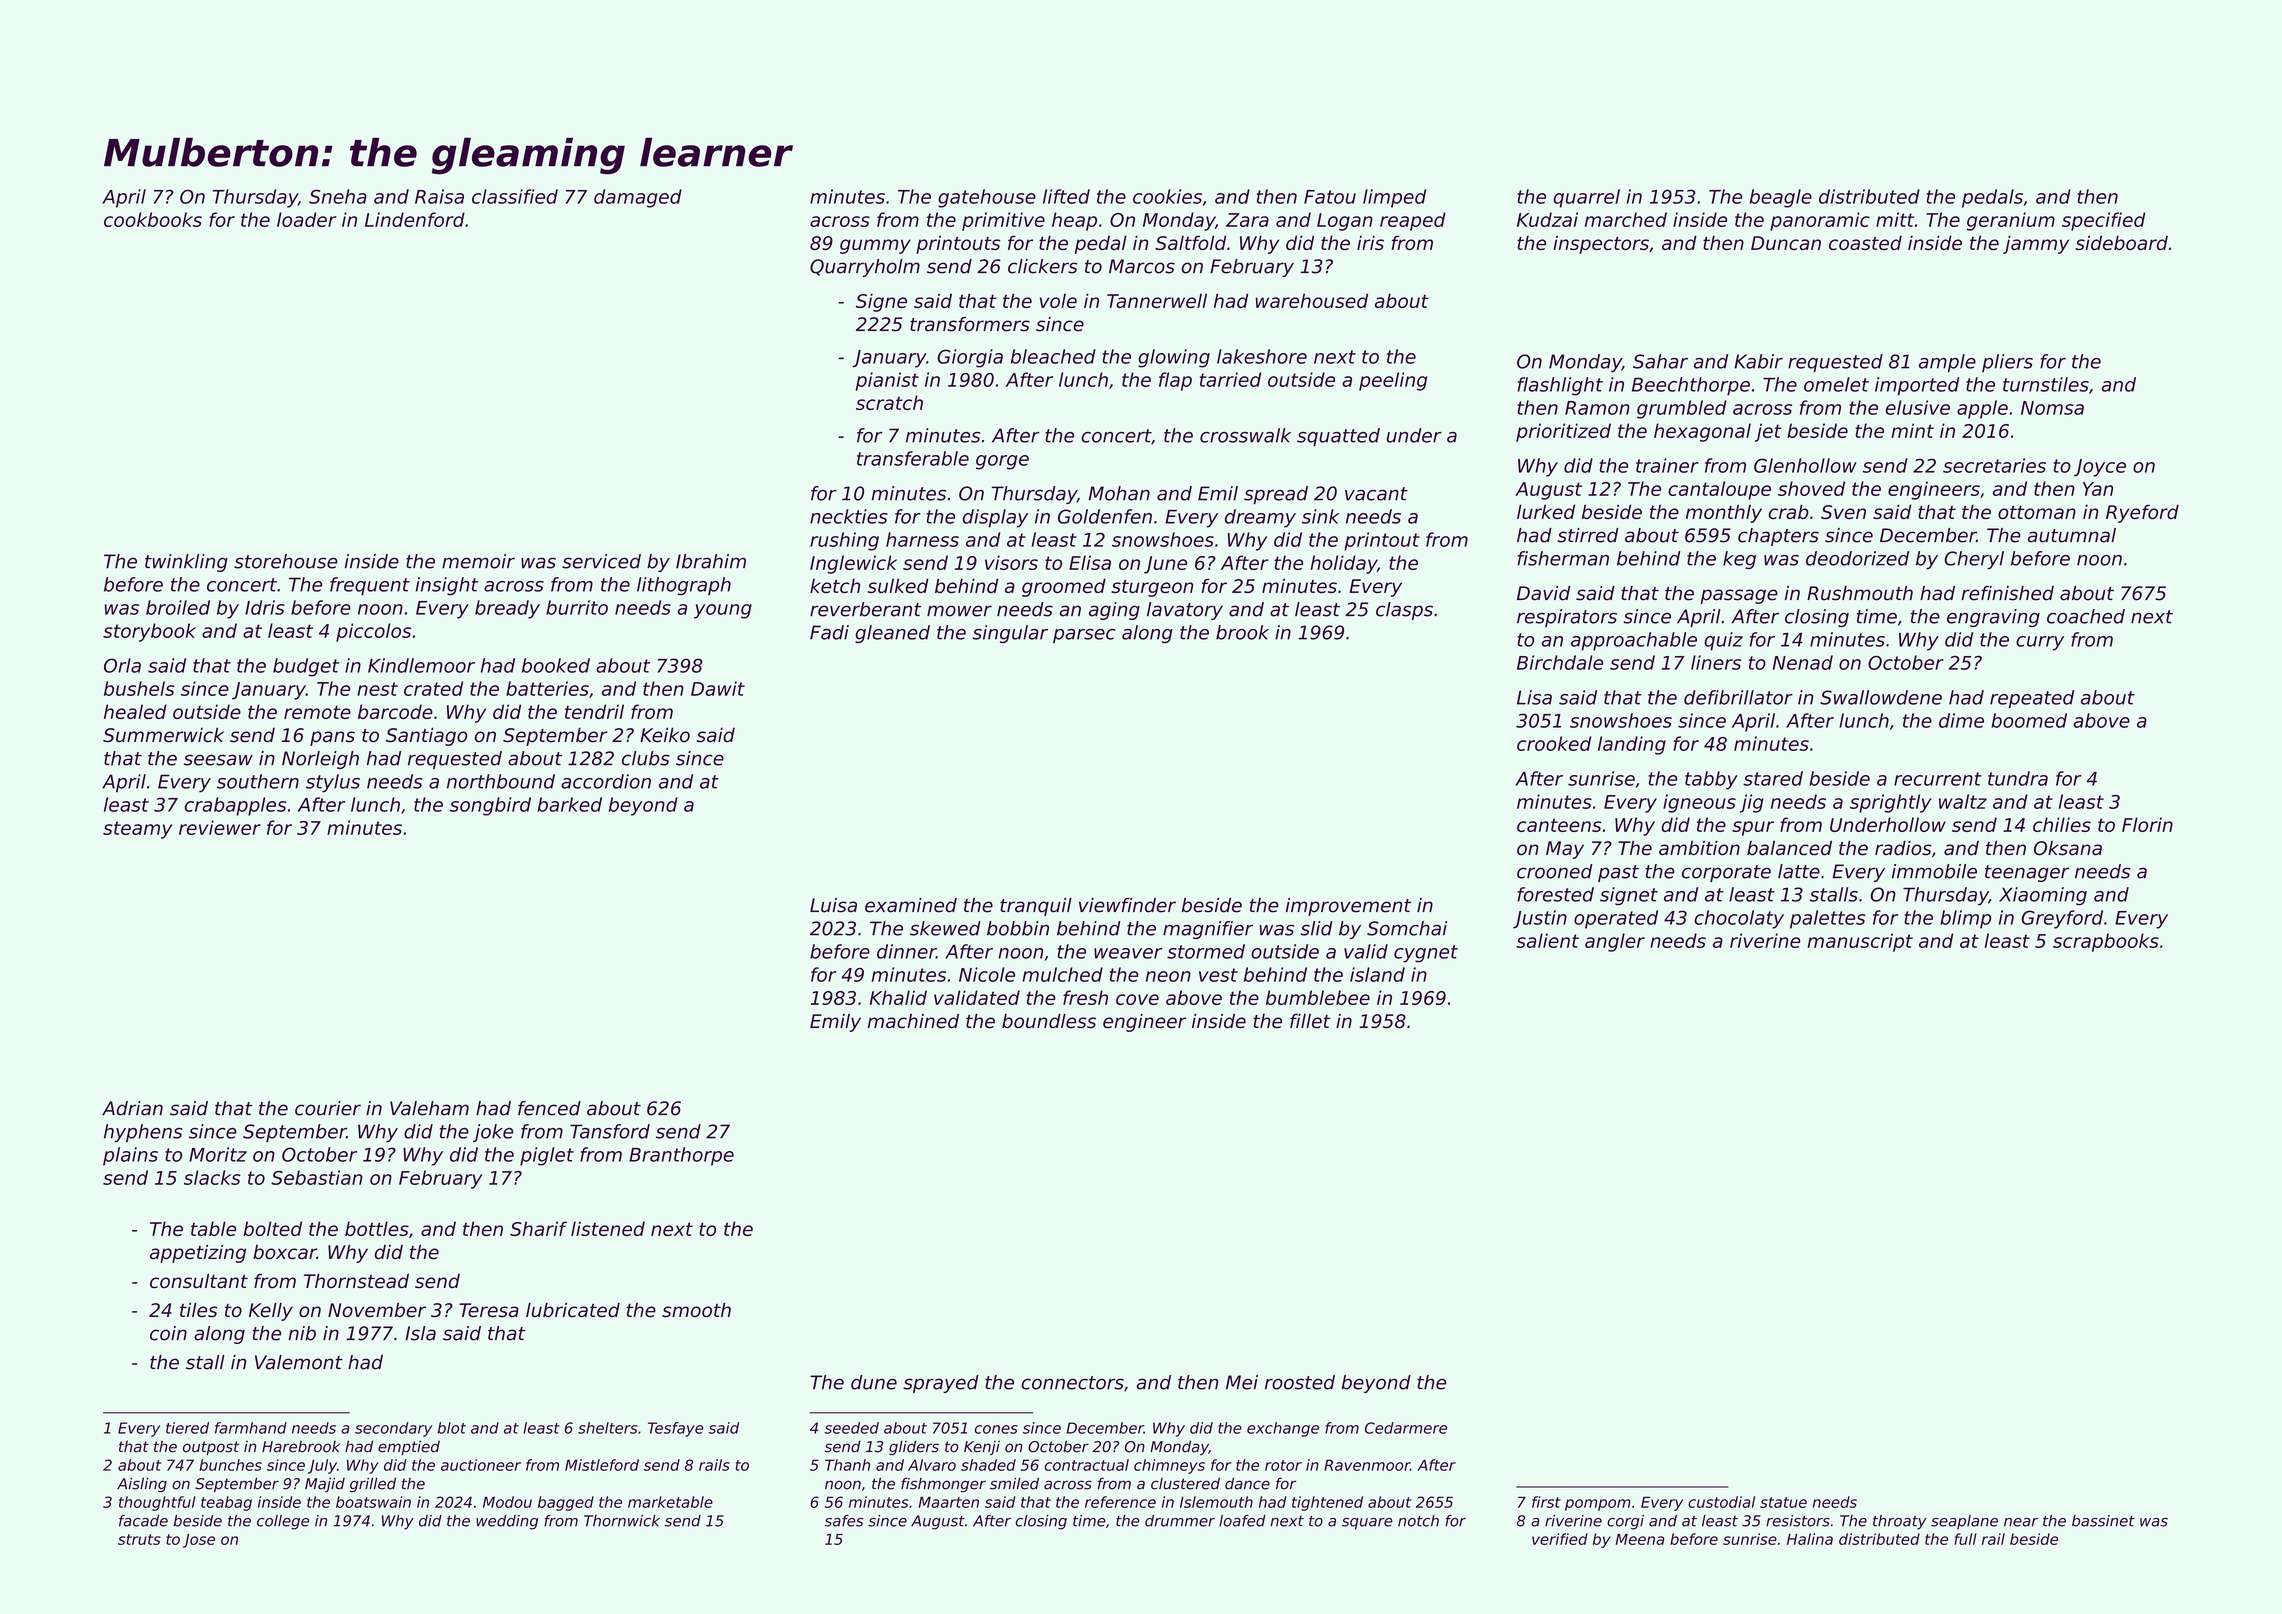 This document has width=2282, height=1614. What do you see at coordinates (1310, 1021) in the document?
I see `fillet` at bounding box center [1310, 1021].
